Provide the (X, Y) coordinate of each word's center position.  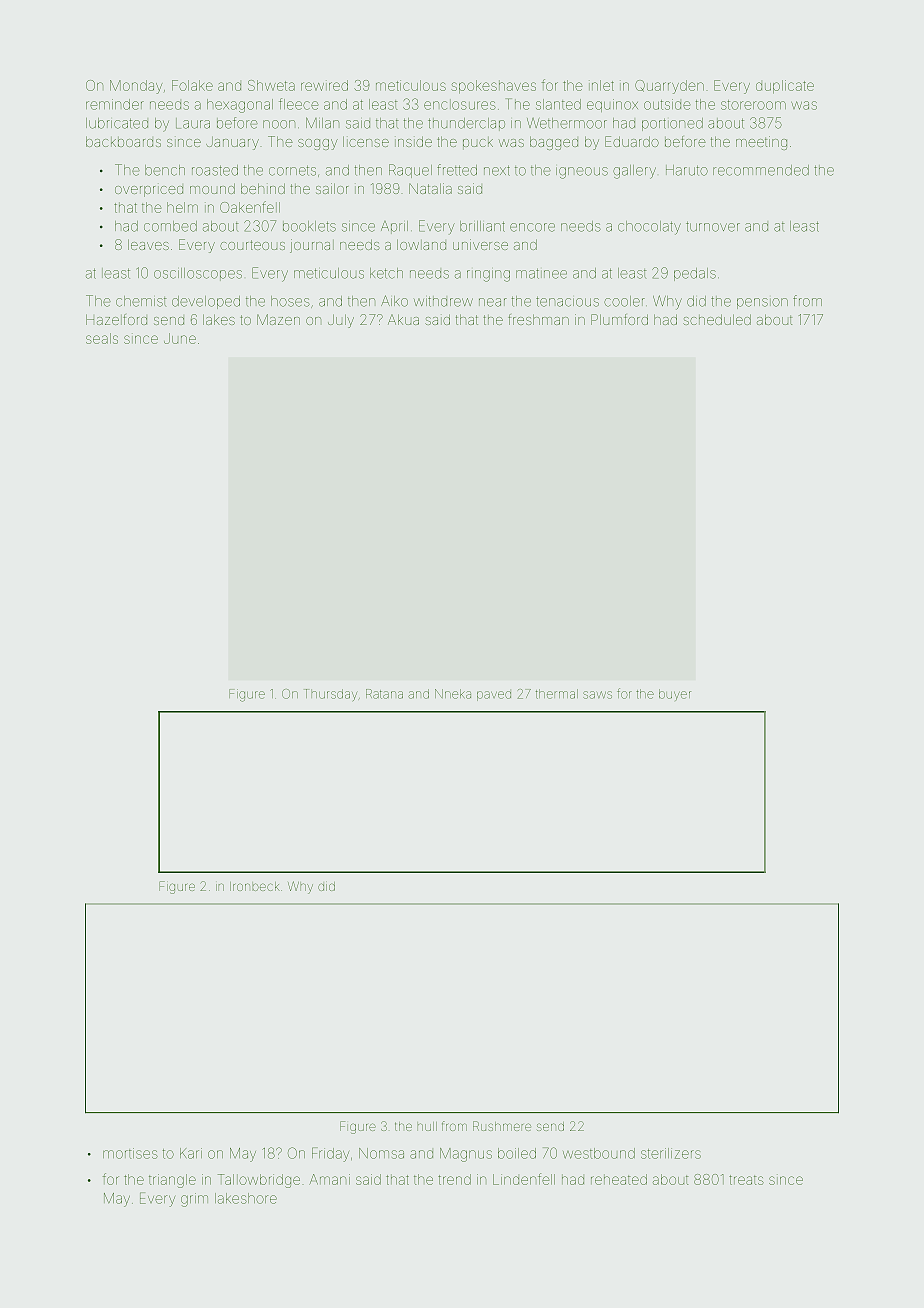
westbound (599, 1153)
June (180, 338)
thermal (557, 694)
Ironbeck (255, 886)
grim (194, 1200)
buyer (675, 695)
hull (427, 1126)
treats (746, 1180)
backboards (123, 142)
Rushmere (502, 1126)
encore (532, 227)
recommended (761, 170)
